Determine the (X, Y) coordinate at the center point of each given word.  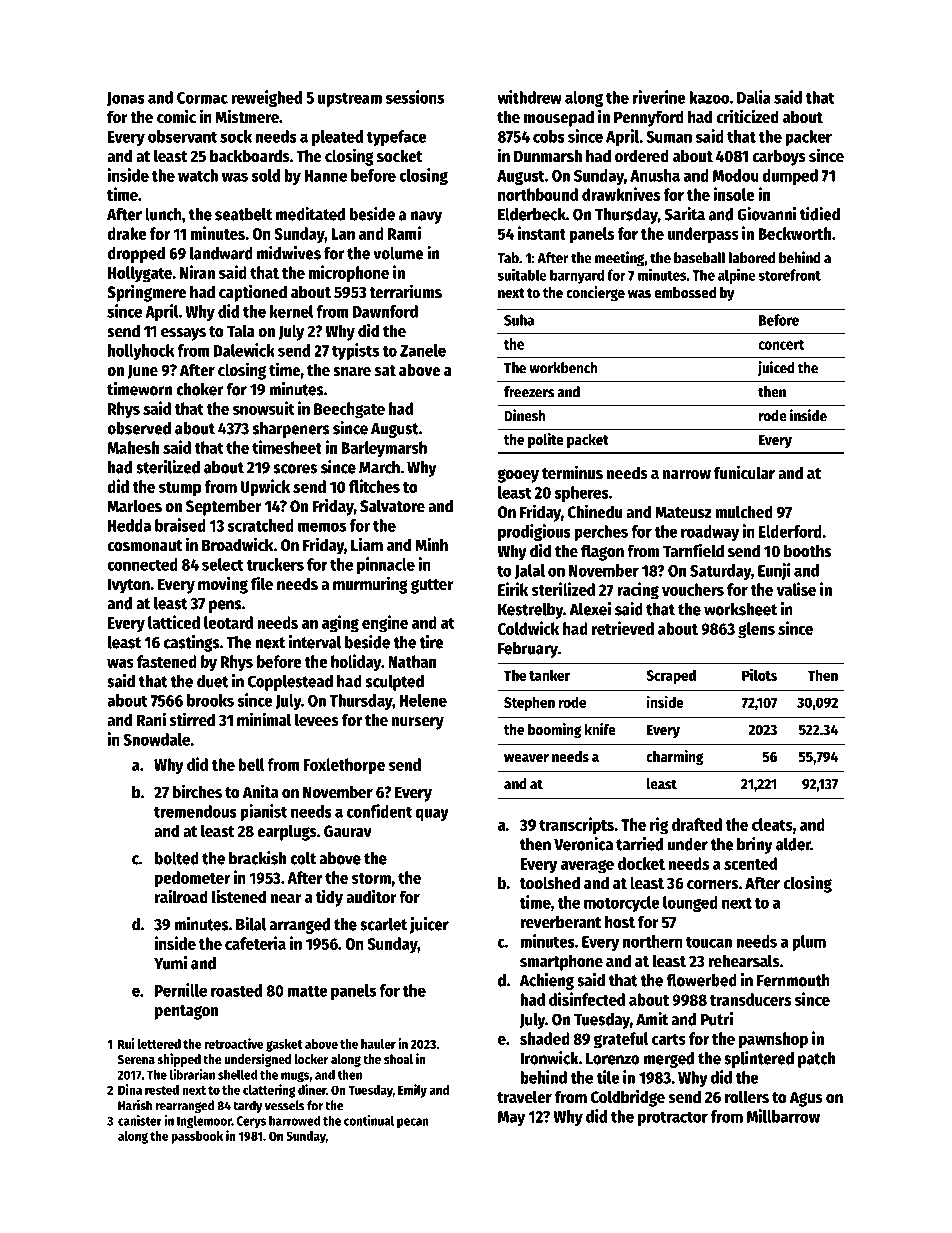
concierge (595, 293)
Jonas (126, 99)
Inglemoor (204, 1122)
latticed (174, 622)
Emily (412, 1091)
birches (197, 791)
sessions (415, 97)
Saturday (720, 572)
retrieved (623, 628)
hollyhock (141, 352)
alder (793, 844)
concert (781, 345)
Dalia (754, 97)
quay (432, 814)
